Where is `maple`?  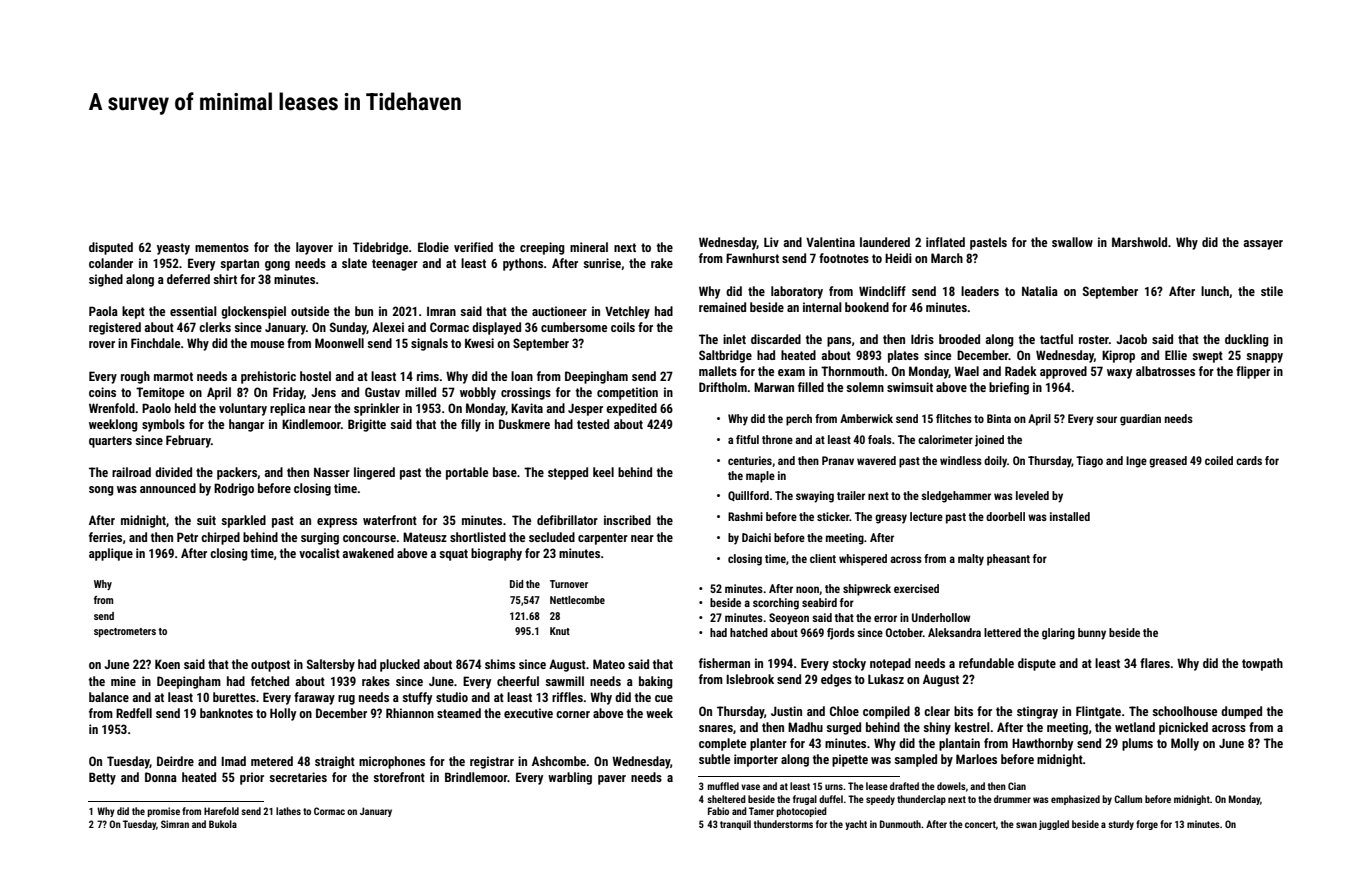 maple is located at coordinates (760, 477).
